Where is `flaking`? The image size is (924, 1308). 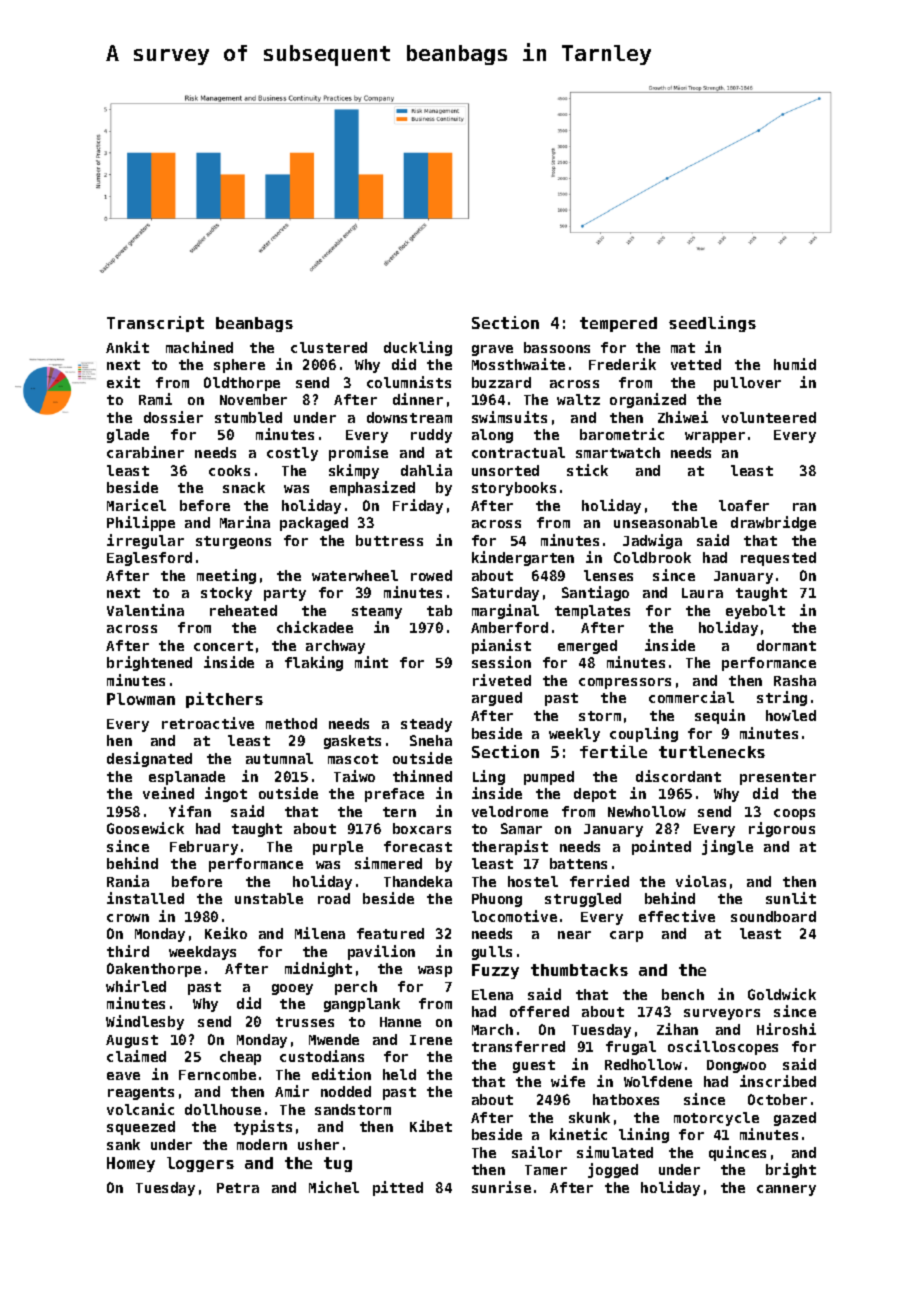 flaking is located at coordinates (314, 663).
